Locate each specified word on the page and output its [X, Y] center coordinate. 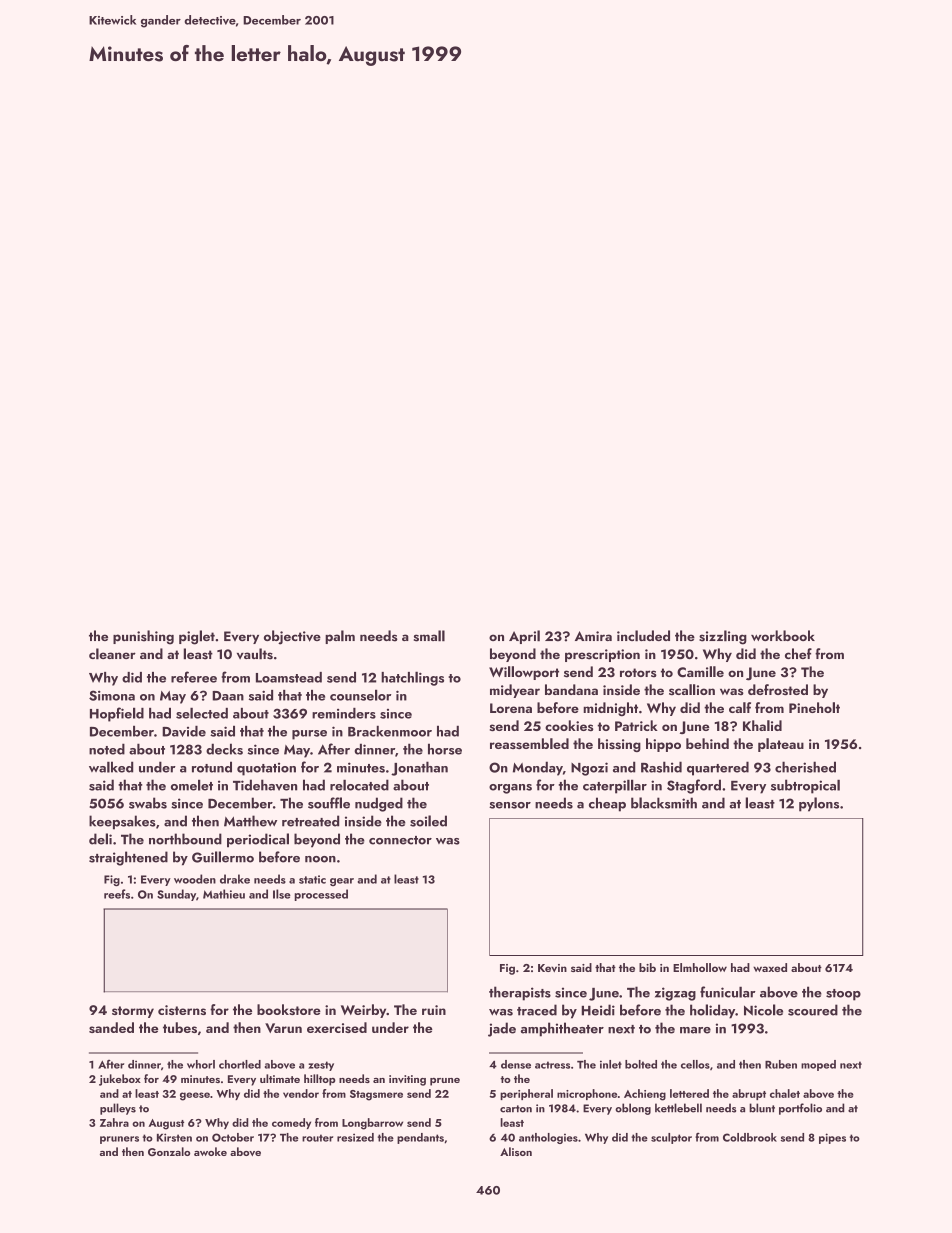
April [524, 637]
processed [321, 895]
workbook [783, 635]
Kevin [552, 968]
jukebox [120, 1080]
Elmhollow [700, 967]
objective [292, 637]
